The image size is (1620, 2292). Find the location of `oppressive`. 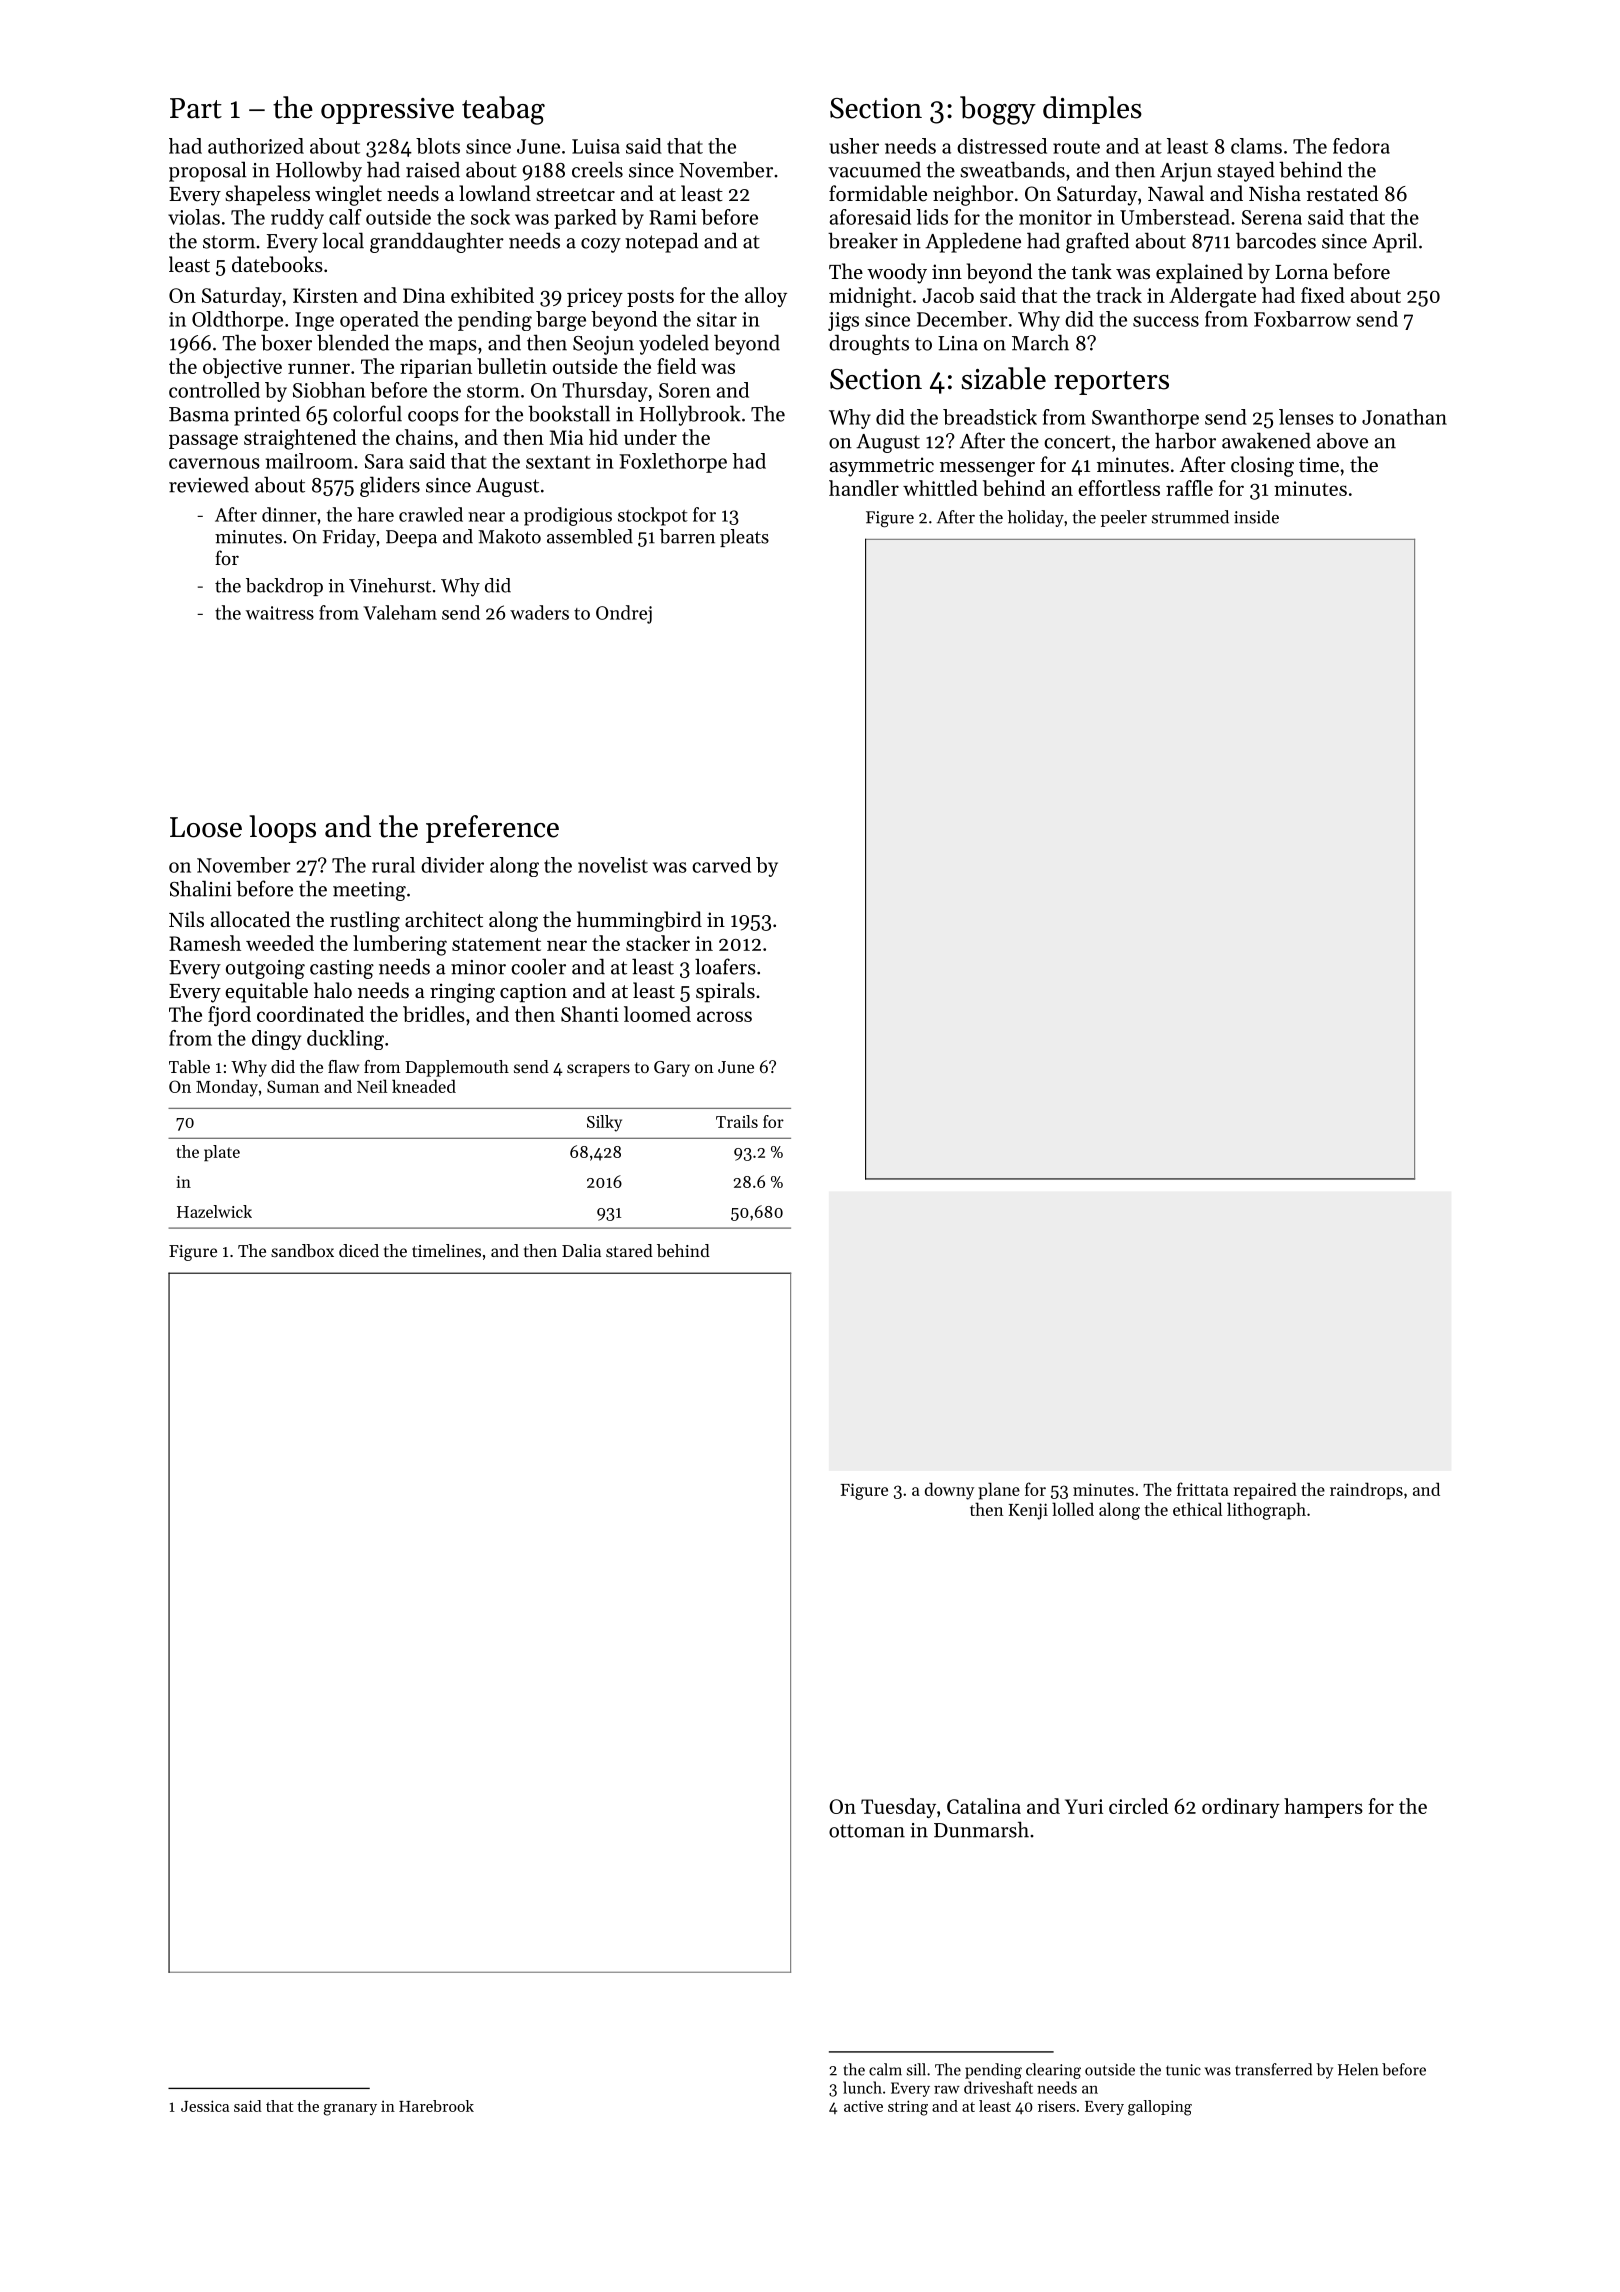

oppressive is located at coordinates (387, 111).
